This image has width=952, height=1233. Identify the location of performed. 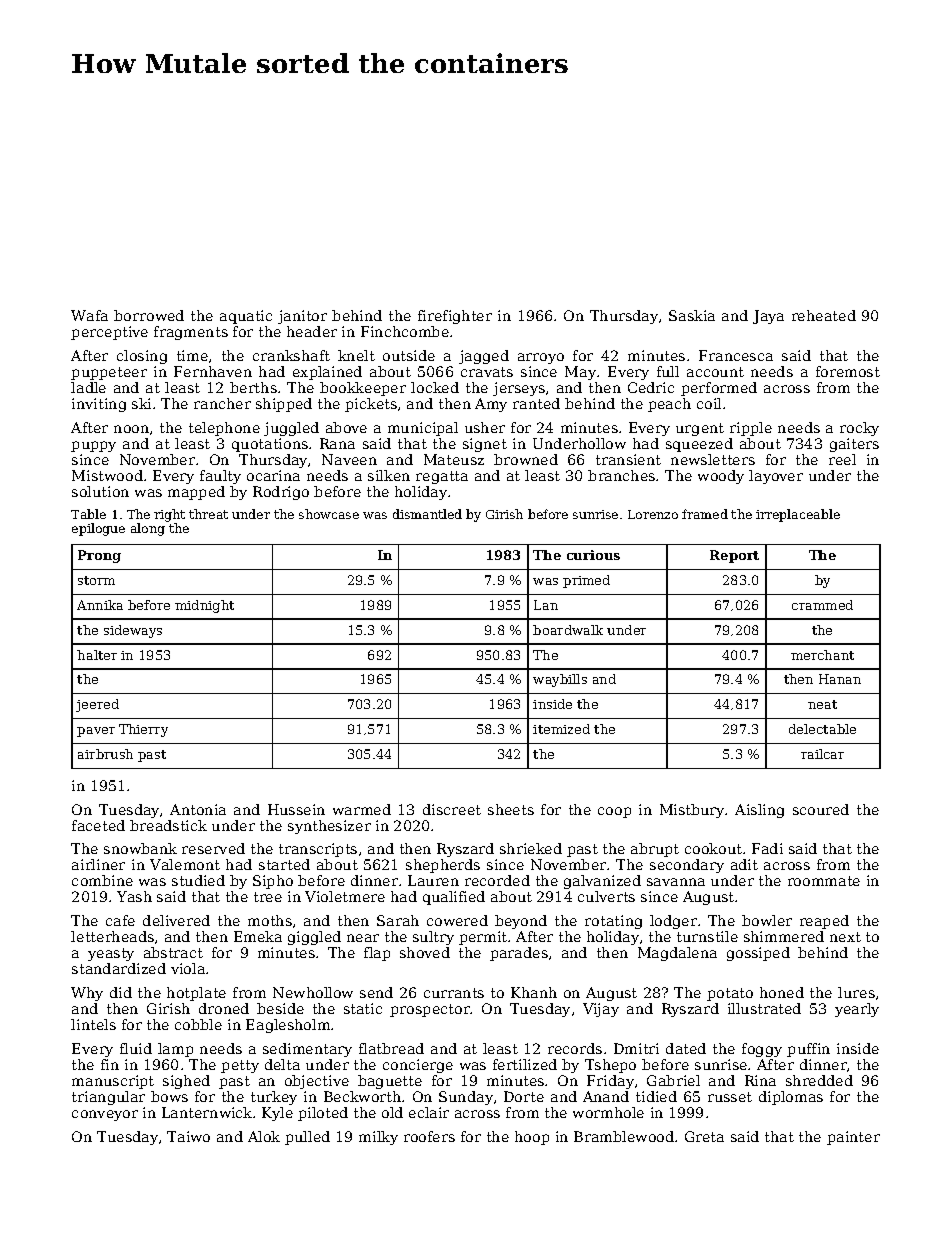
(719, 389).
